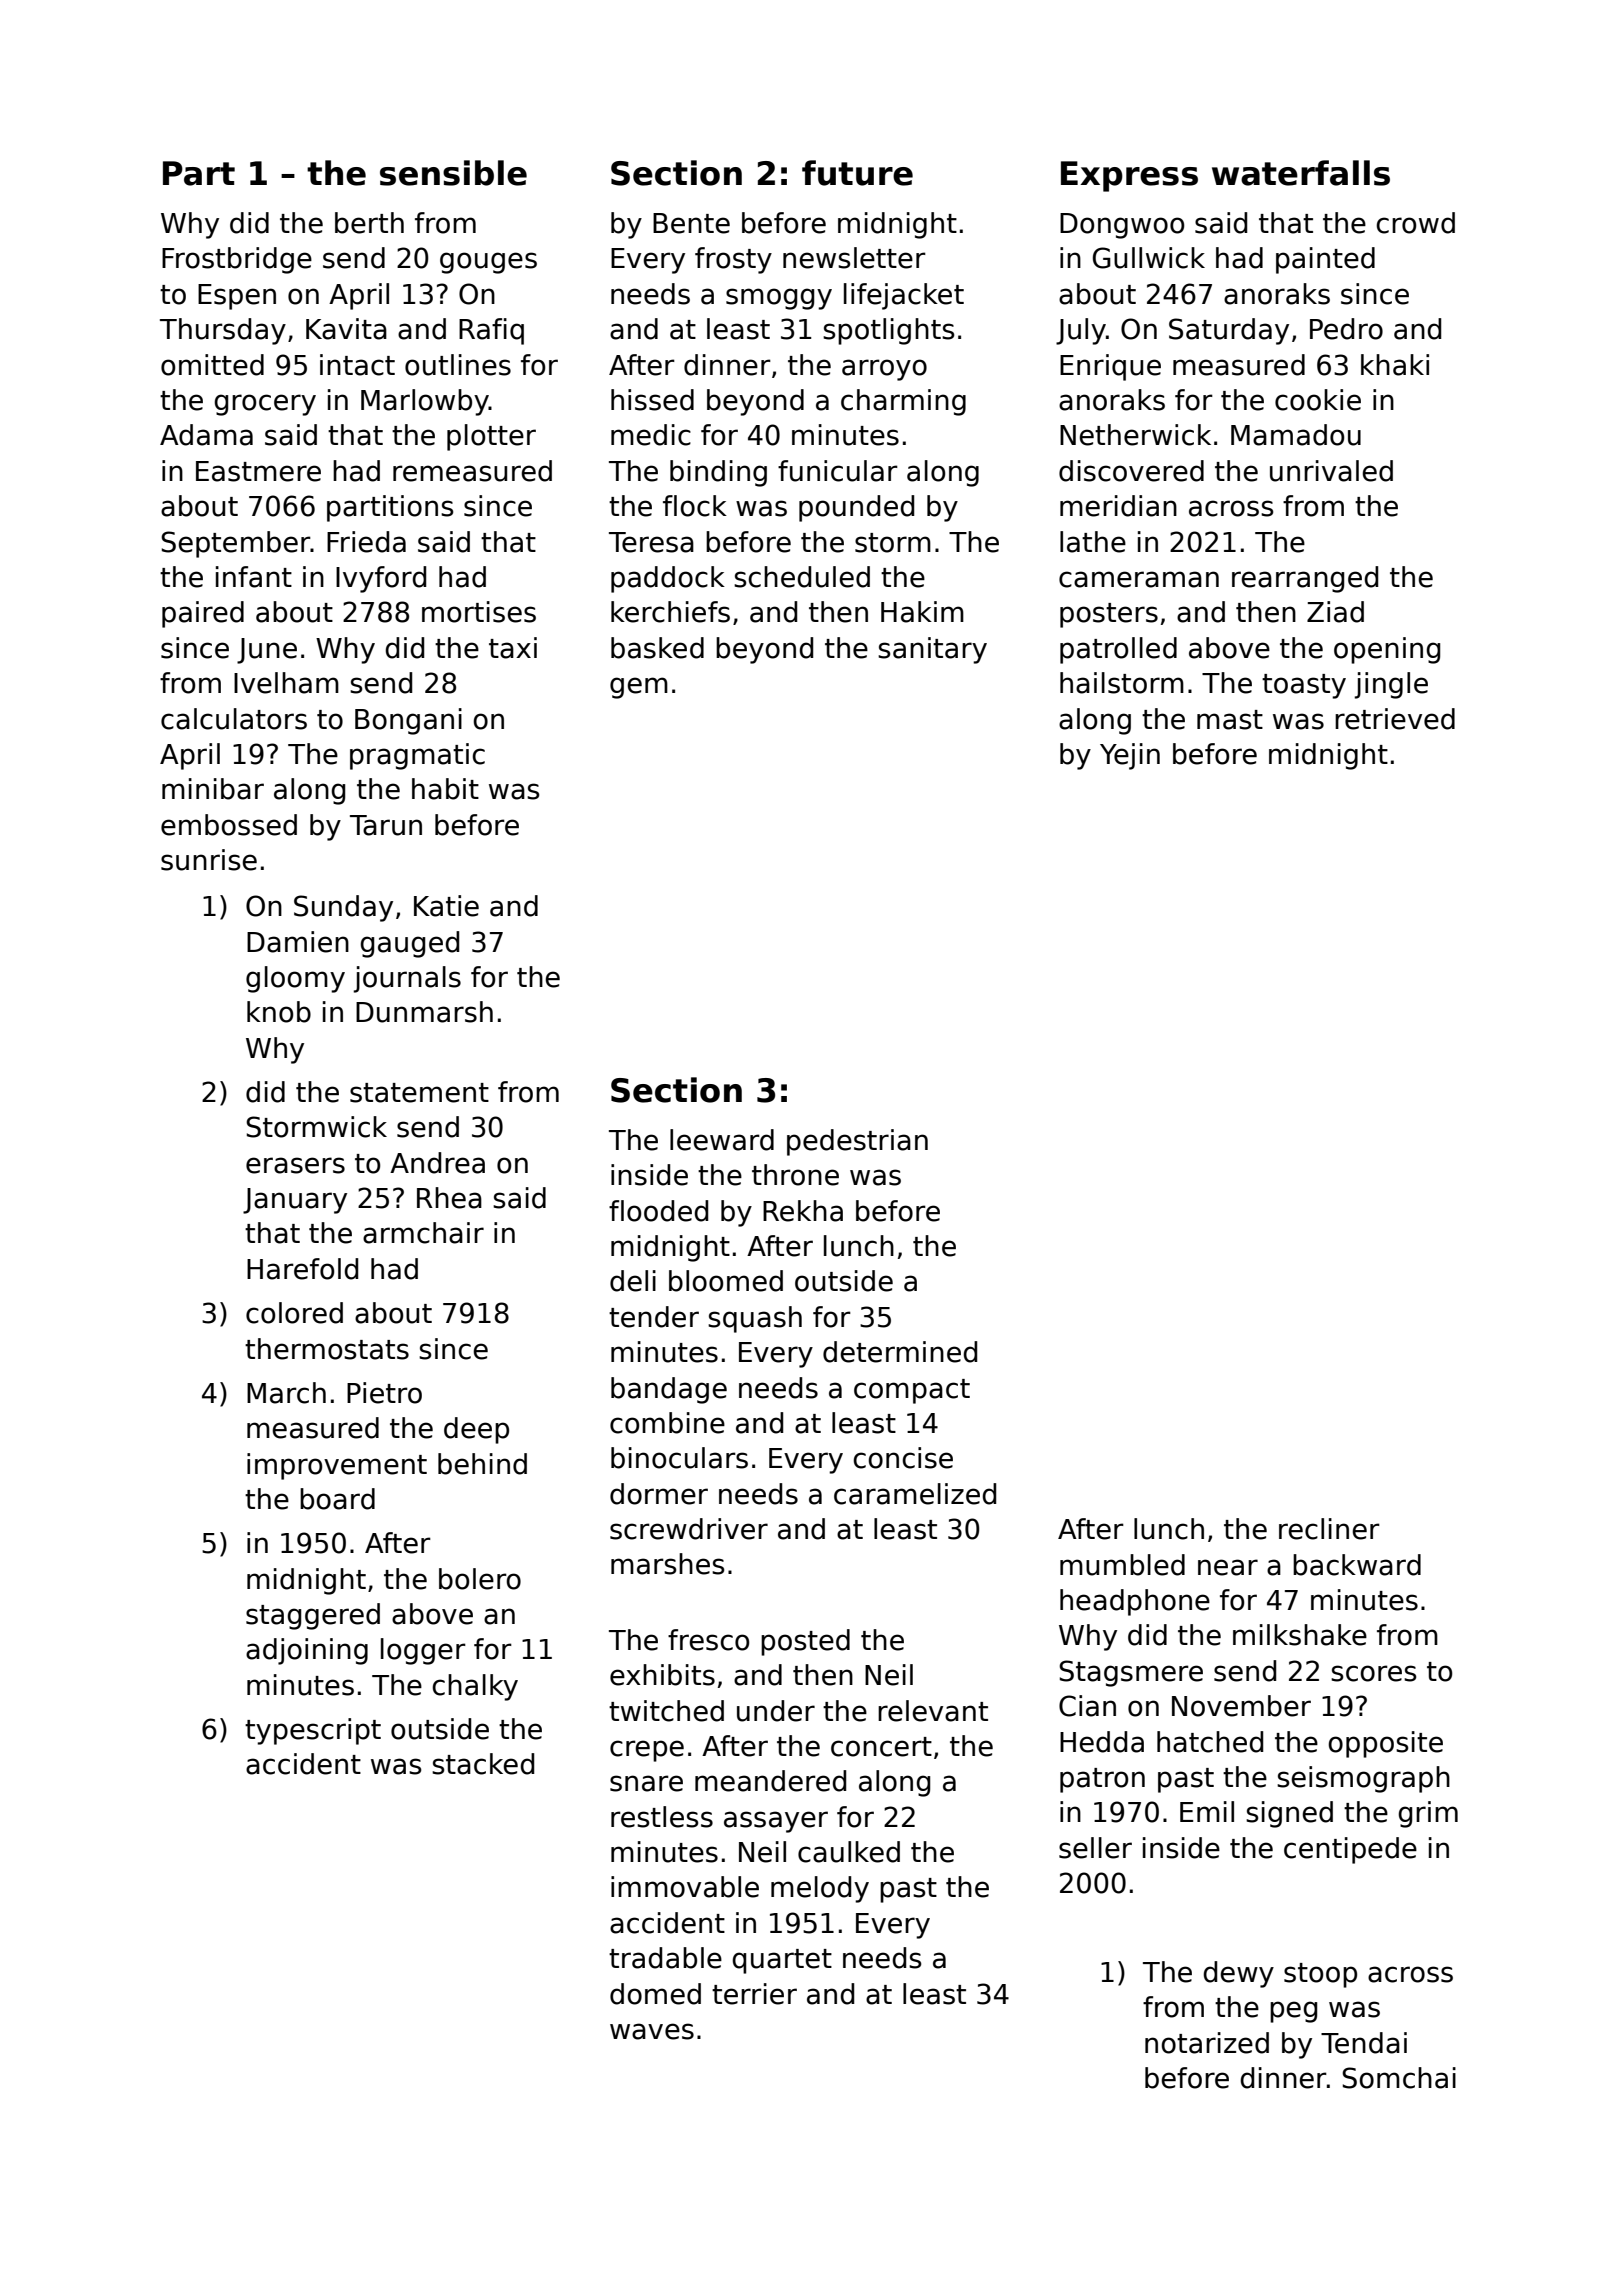 The width and height of the screenshot is (1620, 2292). Describe the element at coordinates (1300, 1635) in the screenshot. I see `milkshake` at that location.
